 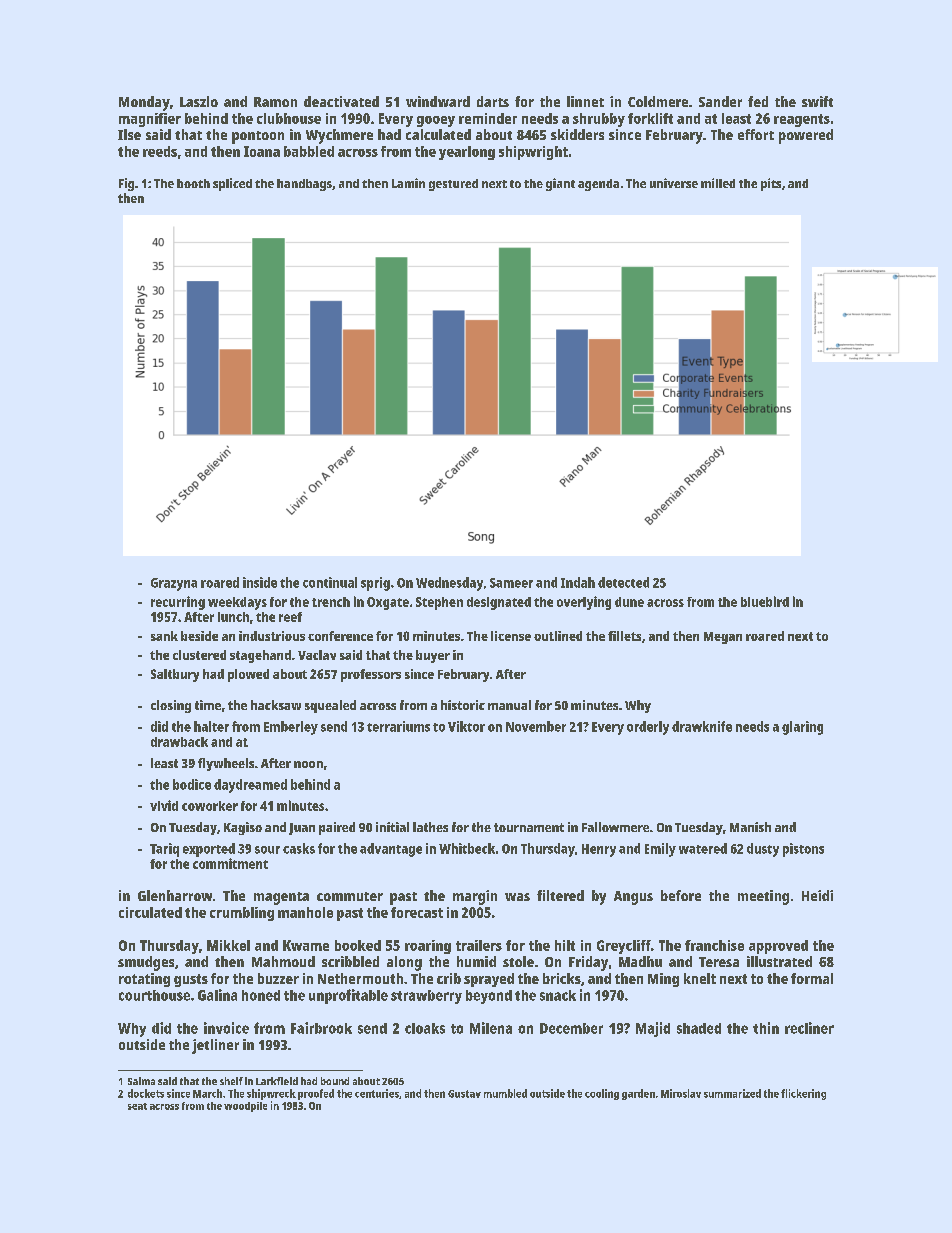 I want to click on universe, so click(x=674, y=183).
